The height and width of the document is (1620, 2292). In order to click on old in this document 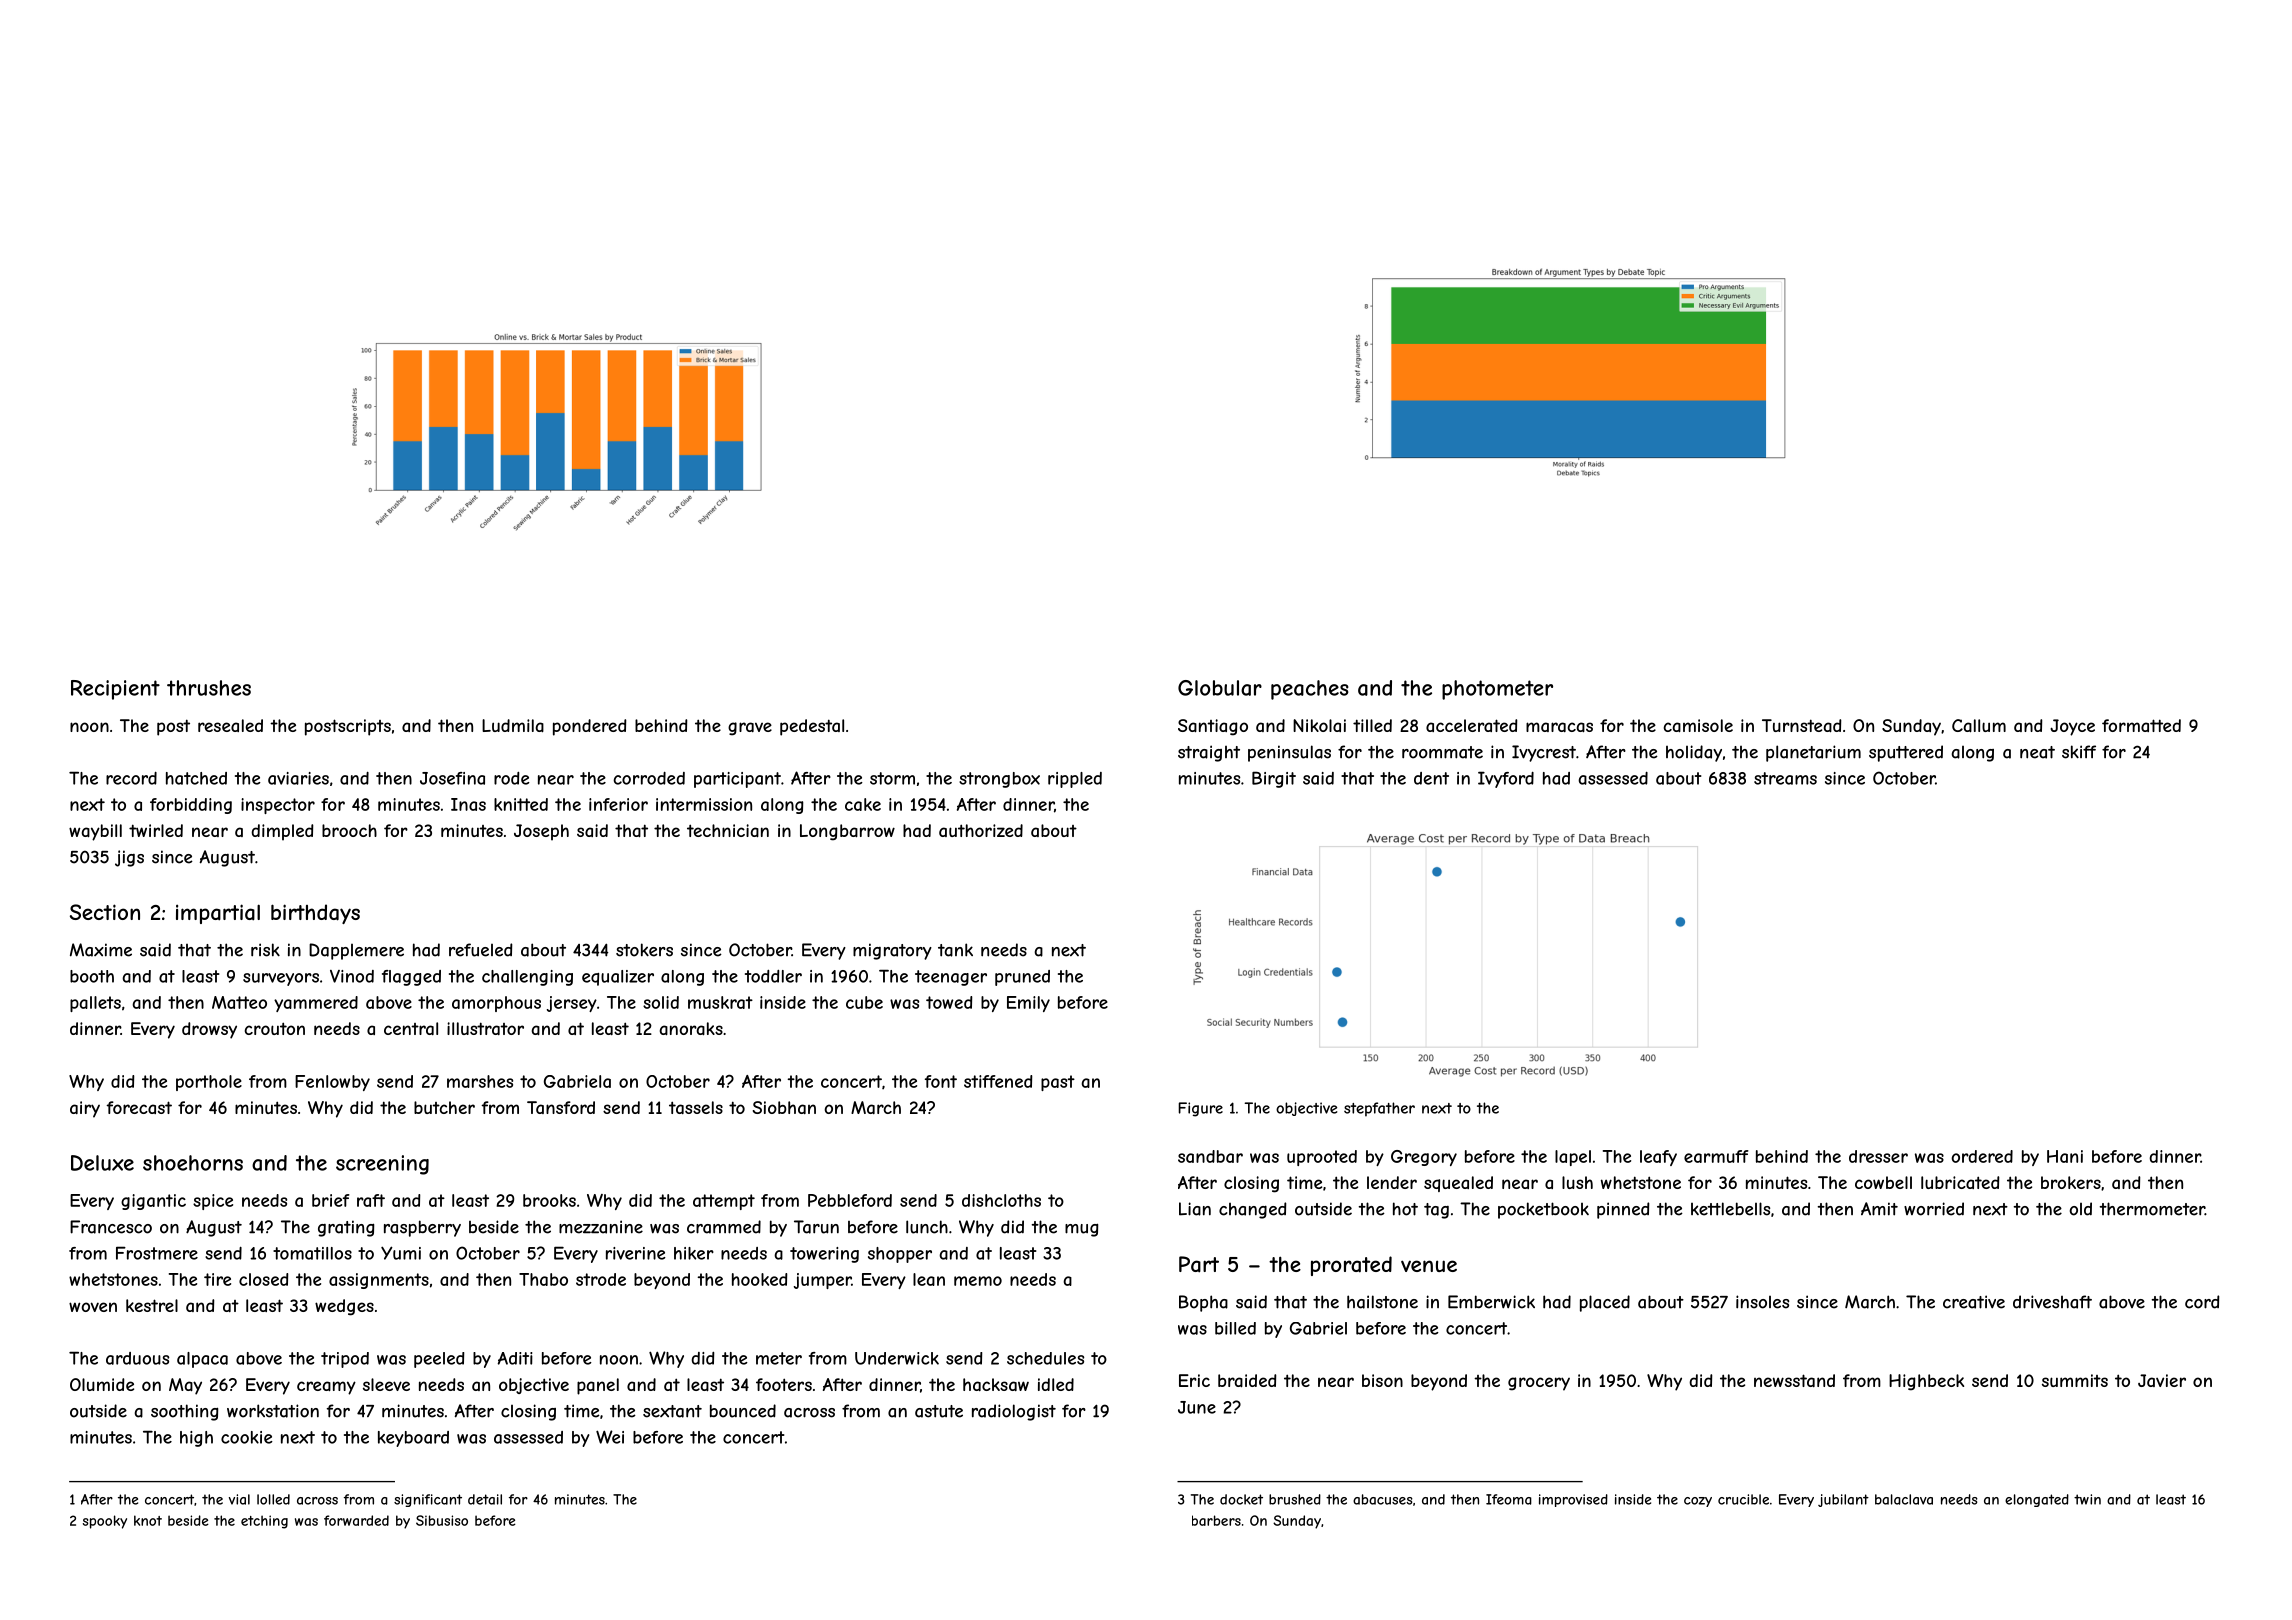, I will do `click(2081, 1209)`.
